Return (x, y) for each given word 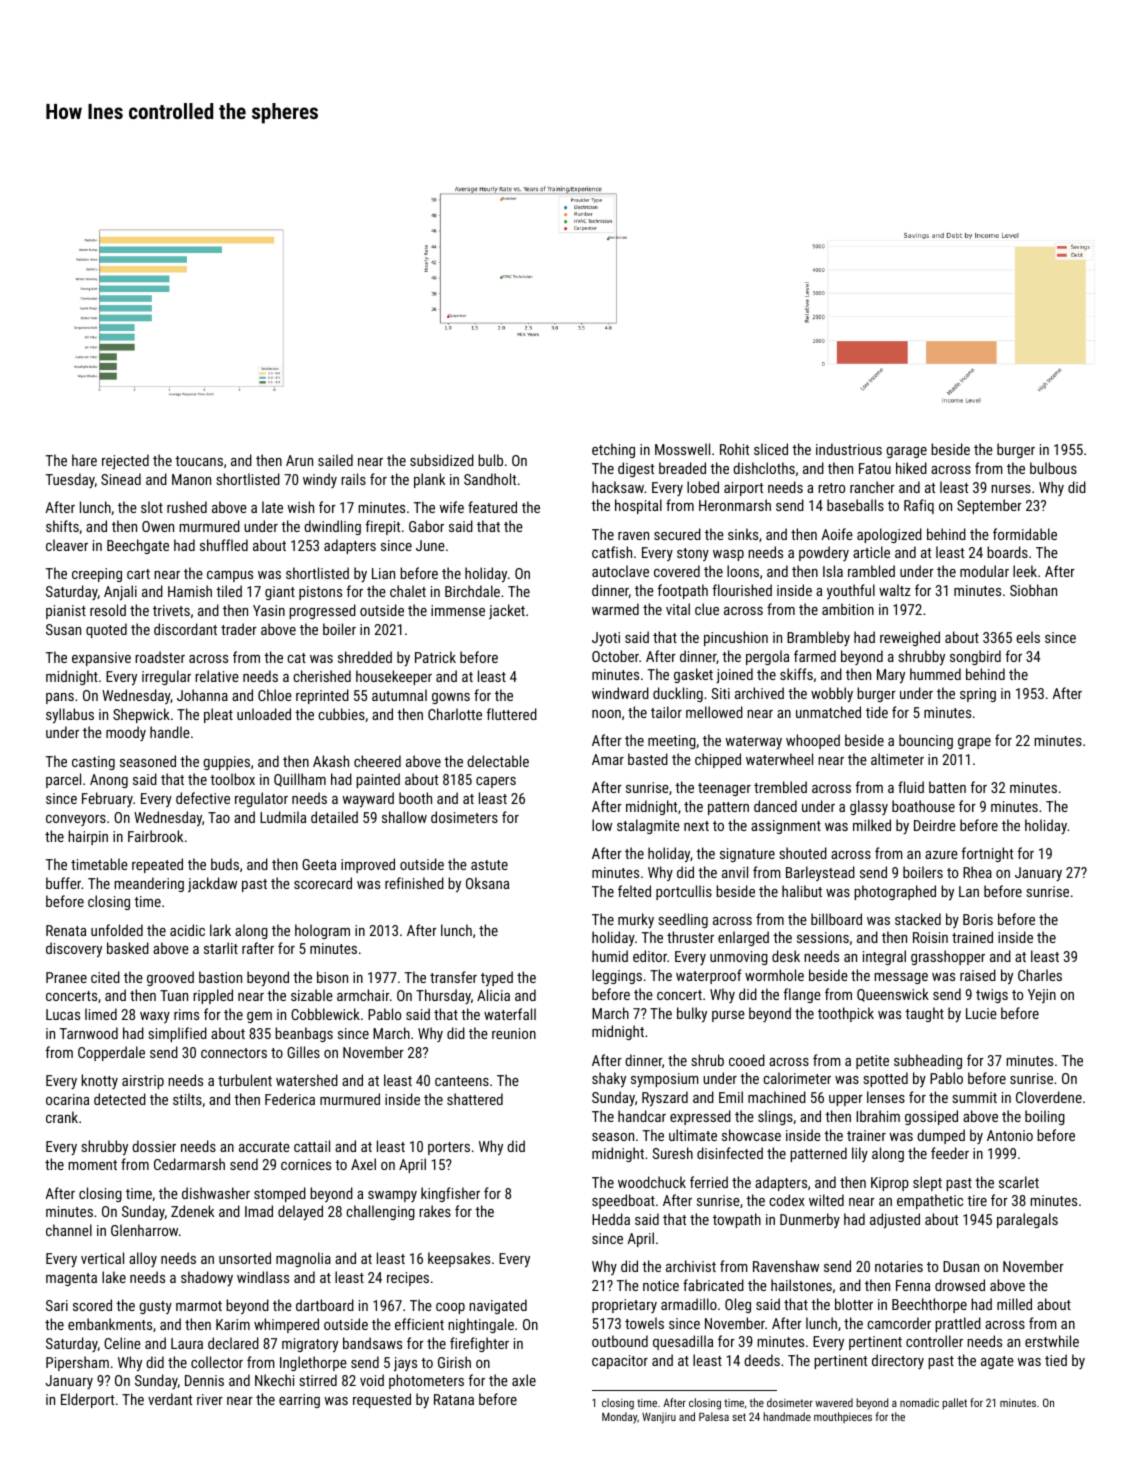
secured (677, 534)
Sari (57, 1305)
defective (203, 798)
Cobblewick (325, 1014)
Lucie (981, 1013)
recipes (408, 1279)
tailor (666, 712)
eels (1028, 637)
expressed (700, 1117)
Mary (891, 676)
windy (320, 480)
